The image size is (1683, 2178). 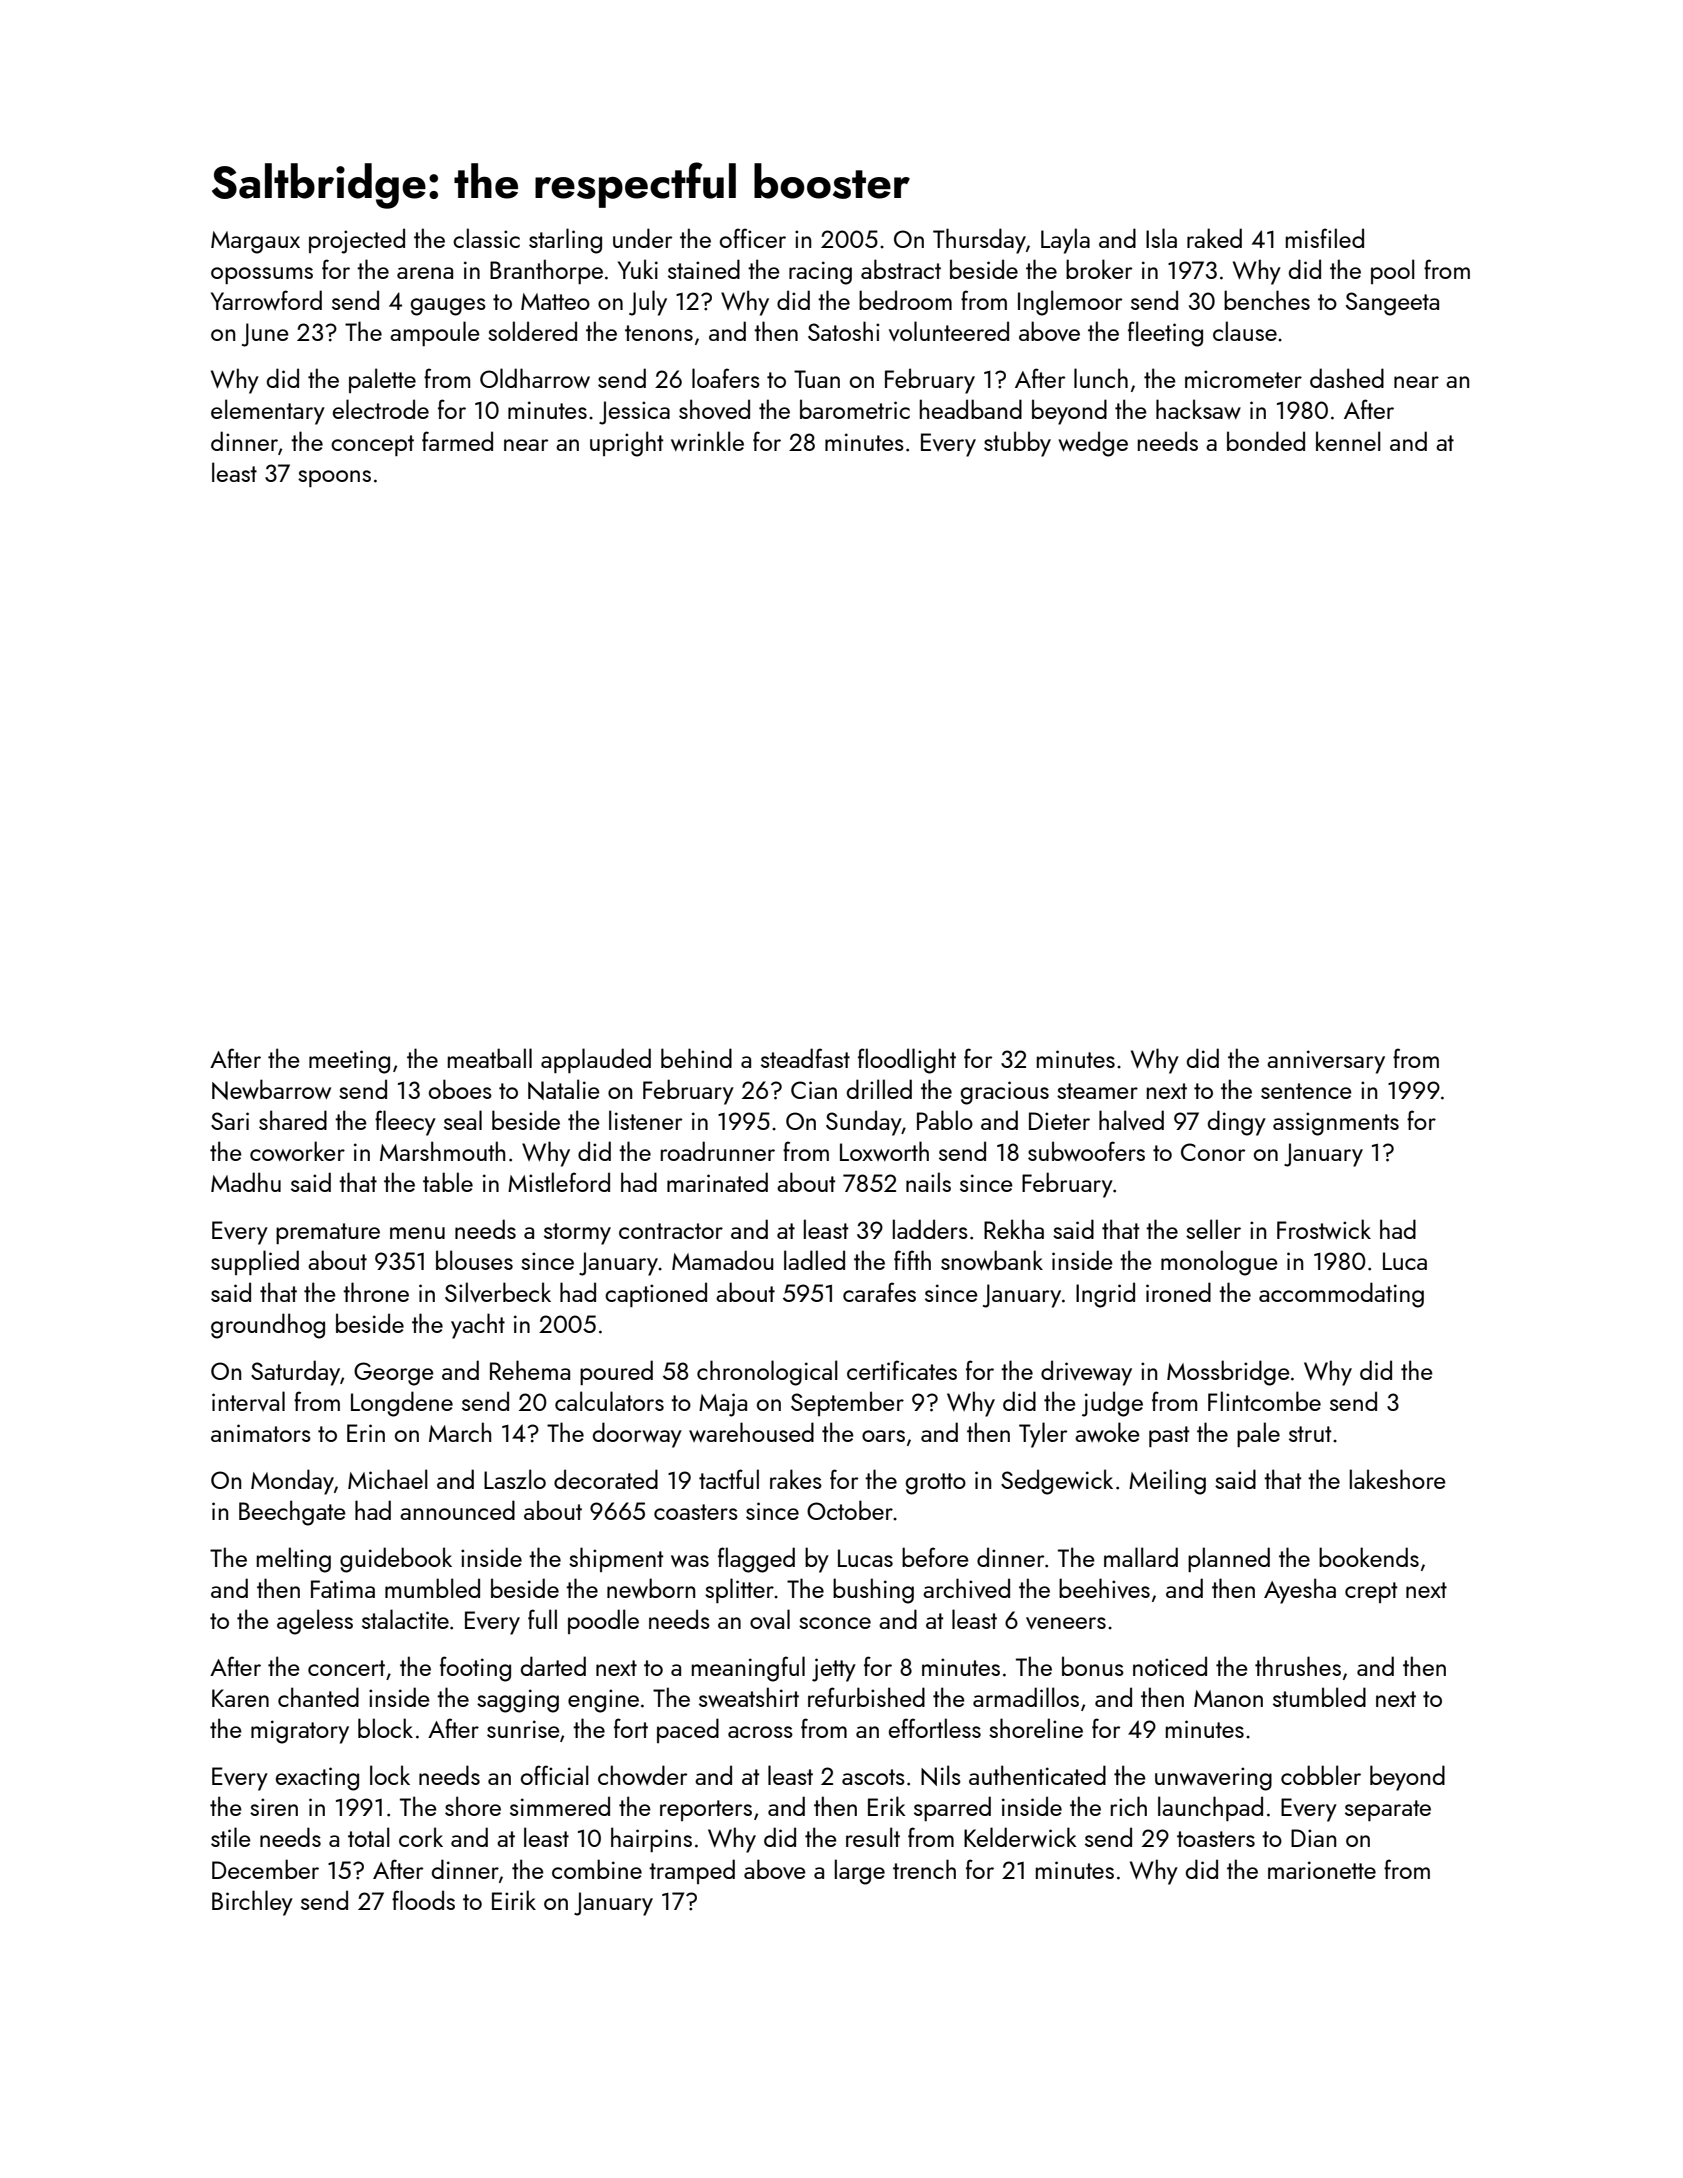 What do you see at coordinates (523, 1729) in the page?
I see `sunrise` at bounding box center [523, 1729].
